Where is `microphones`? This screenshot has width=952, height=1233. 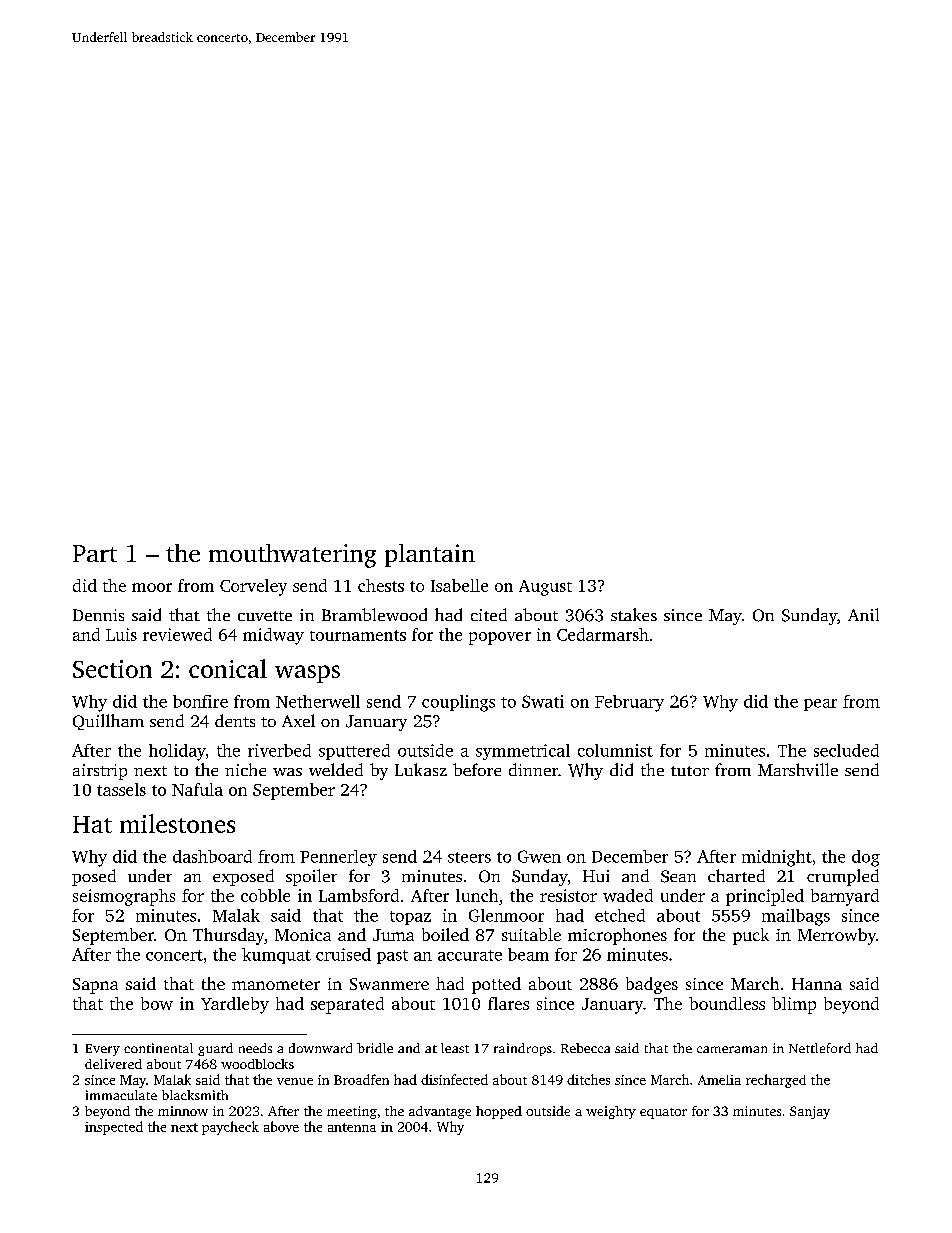
microphones is located at coordinates (617, 936).
